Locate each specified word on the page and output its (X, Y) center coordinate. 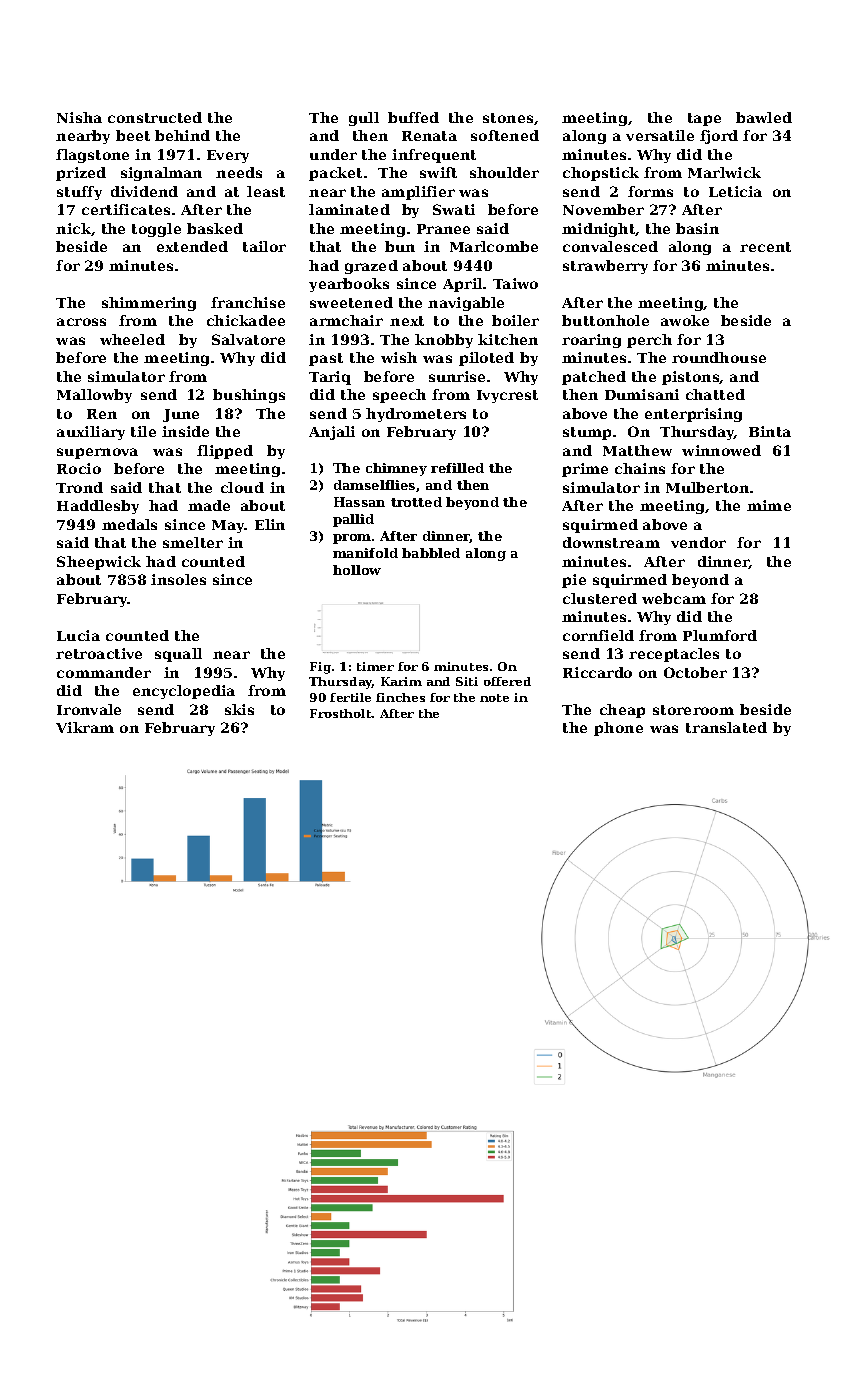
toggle (156, 230)
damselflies (374, 485)
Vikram (85, 727)
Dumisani (642, 394)
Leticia (735, 191)
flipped (225, 452)
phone (618, 729)
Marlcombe (494, 246)
